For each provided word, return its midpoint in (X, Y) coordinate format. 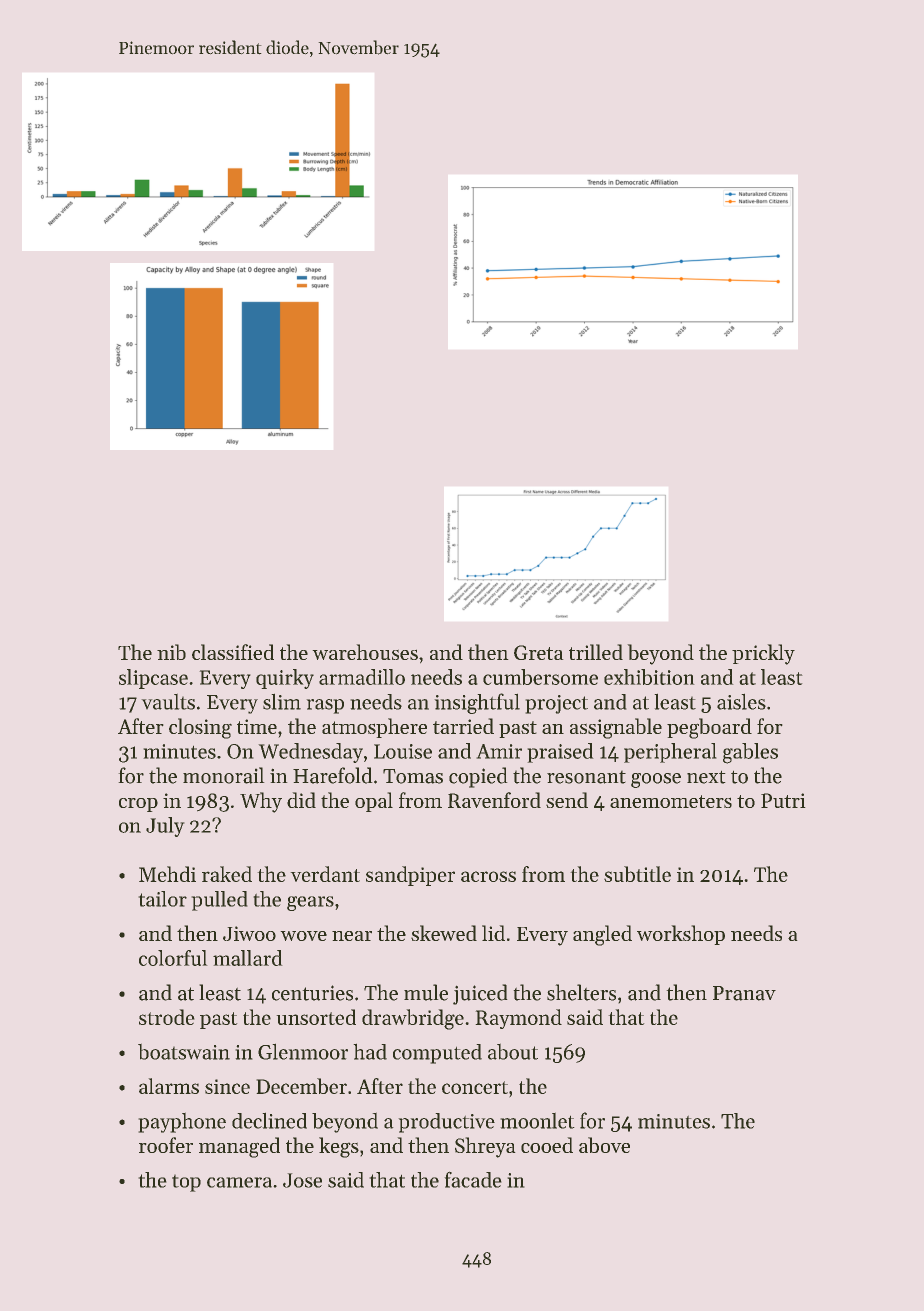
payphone (182, 1122)
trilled (596, 652)
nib (171, 652)
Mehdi (167, 874)
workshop (681, 935)
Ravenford (494, 800)
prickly (763, 654)
